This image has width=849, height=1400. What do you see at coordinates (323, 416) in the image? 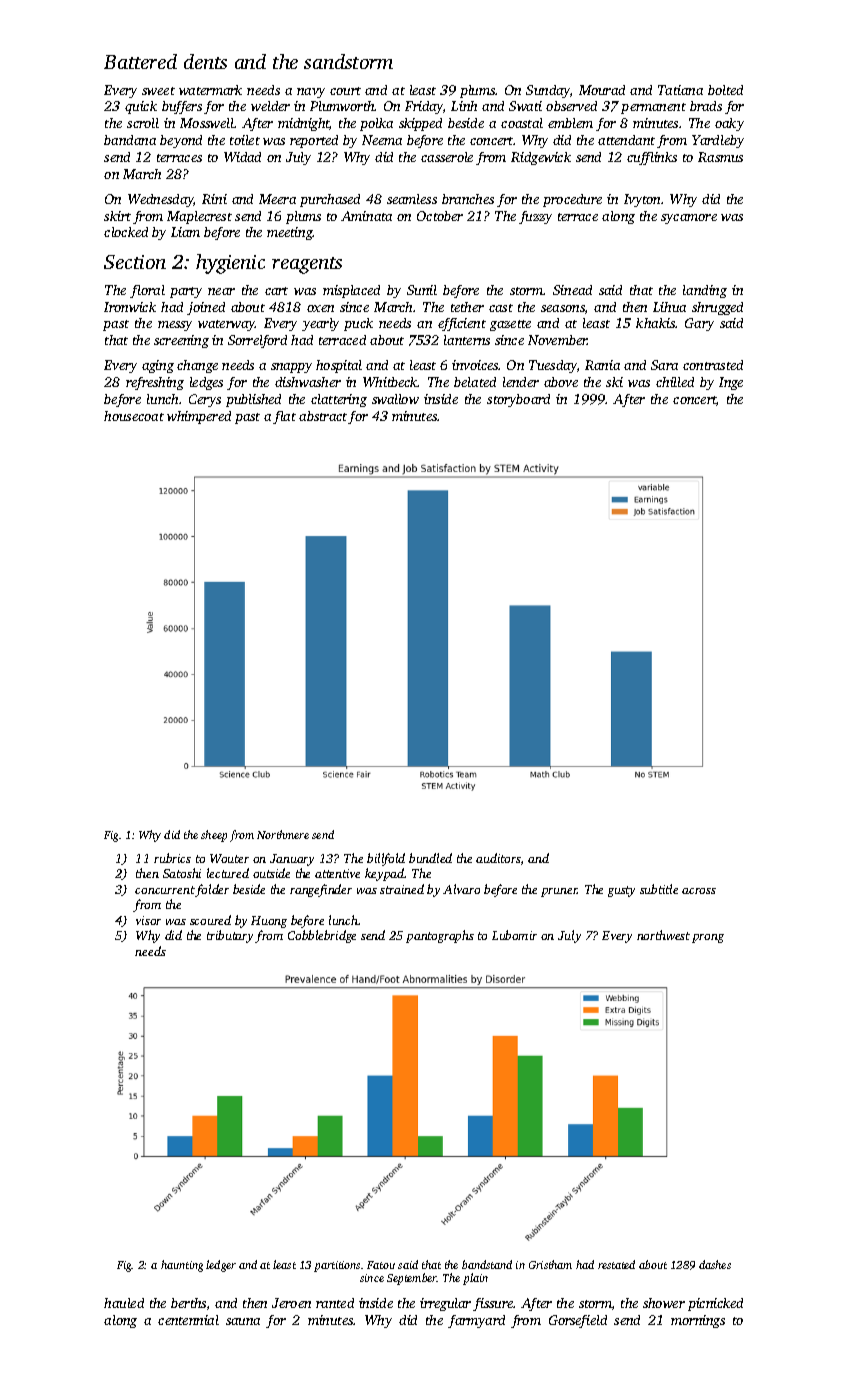
I see `abstract` at bounding box center [323, 416].
